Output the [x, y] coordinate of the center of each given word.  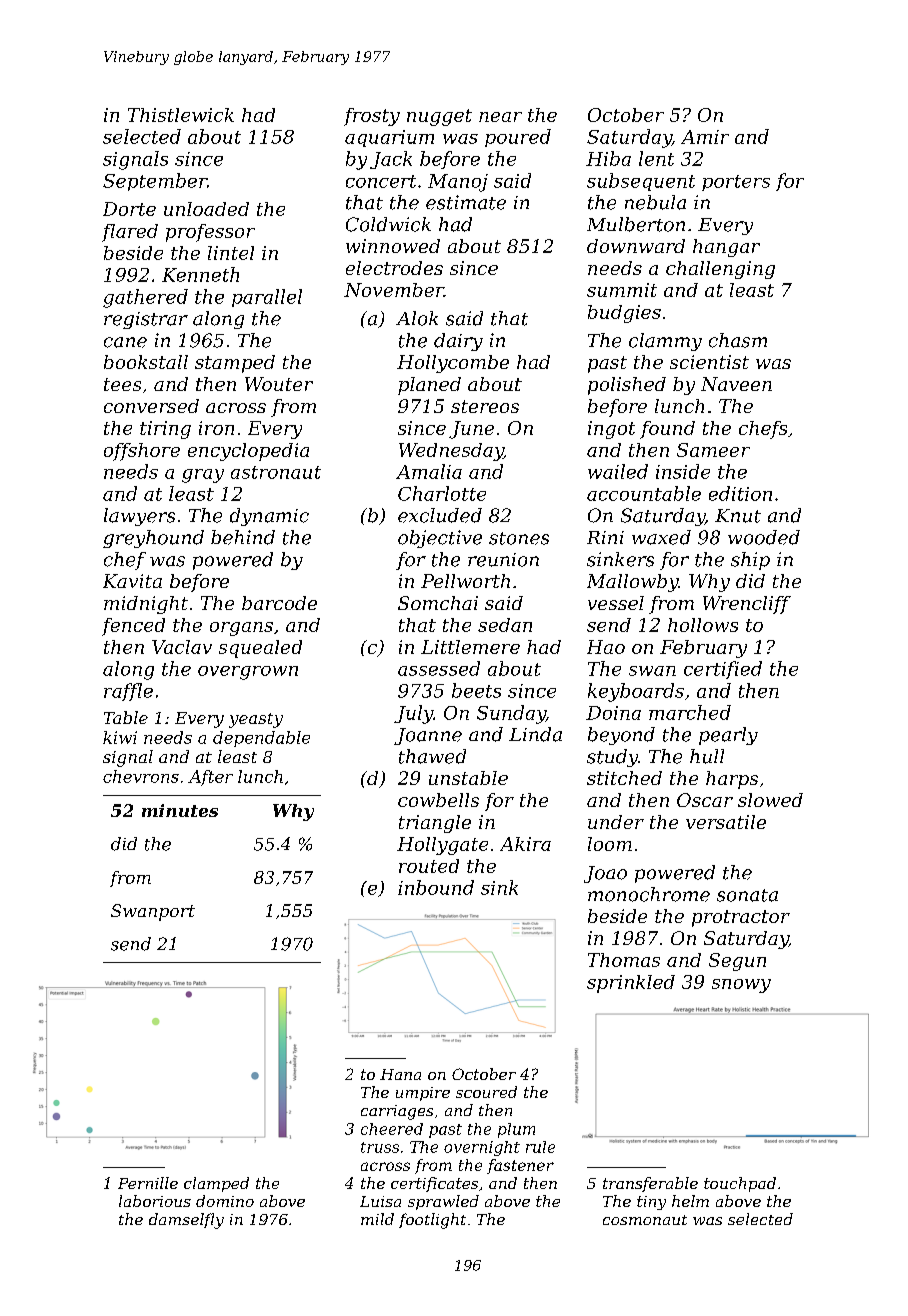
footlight [432, 1221]
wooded [764, 537]
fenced [133, 627]
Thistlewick [181, 115]
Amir [705, 137]
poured [518, 138]
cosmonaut [645, 1220]
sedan [505, 625]
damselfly [186, 1221]
